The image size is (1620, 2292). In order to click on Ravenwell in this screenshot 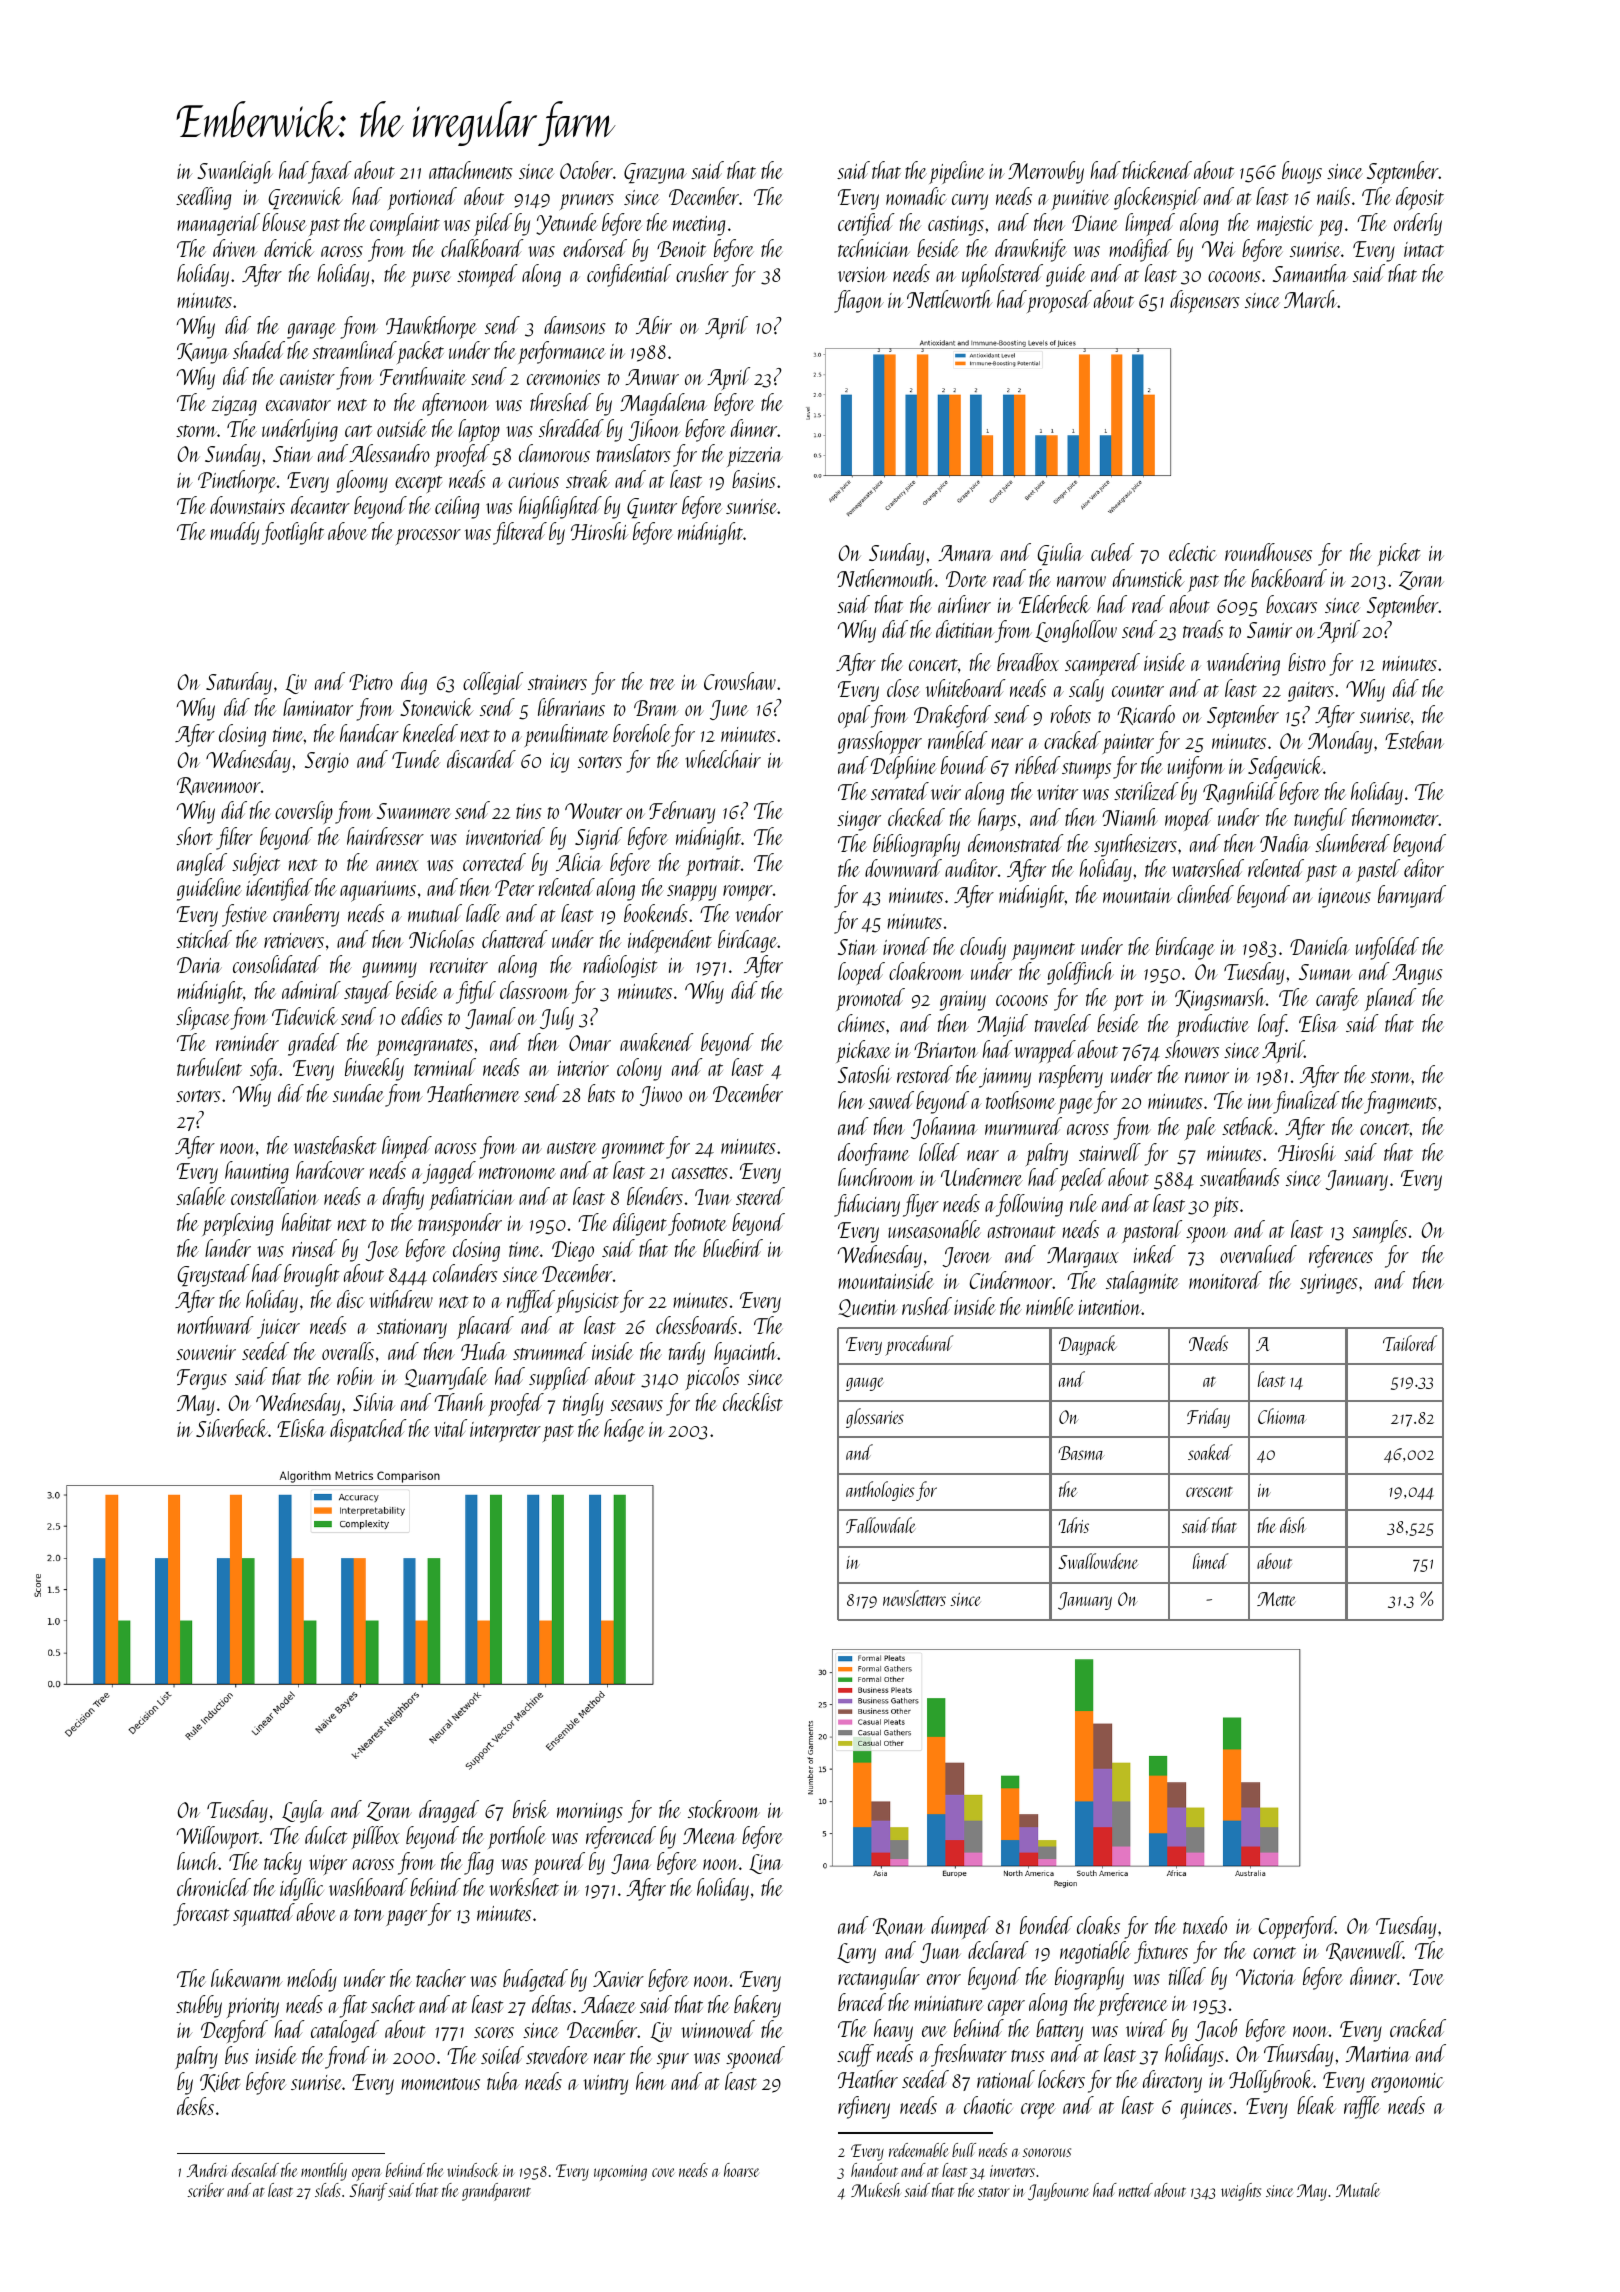, I will do `click(1364, 1951)`.
